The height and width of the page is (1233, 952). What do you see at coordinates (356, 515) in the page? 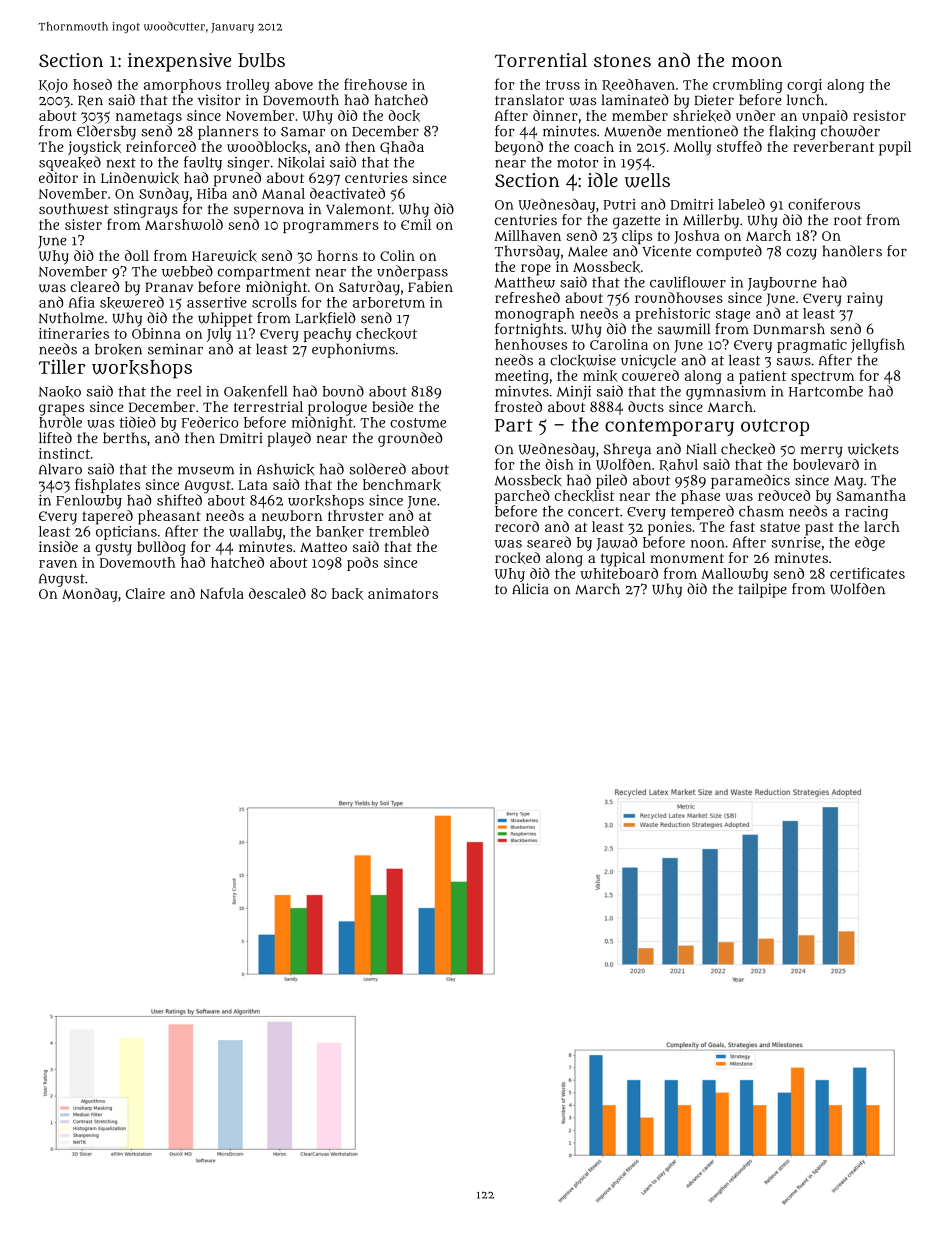
I see `thruster` at bounding box center [356, 515].
